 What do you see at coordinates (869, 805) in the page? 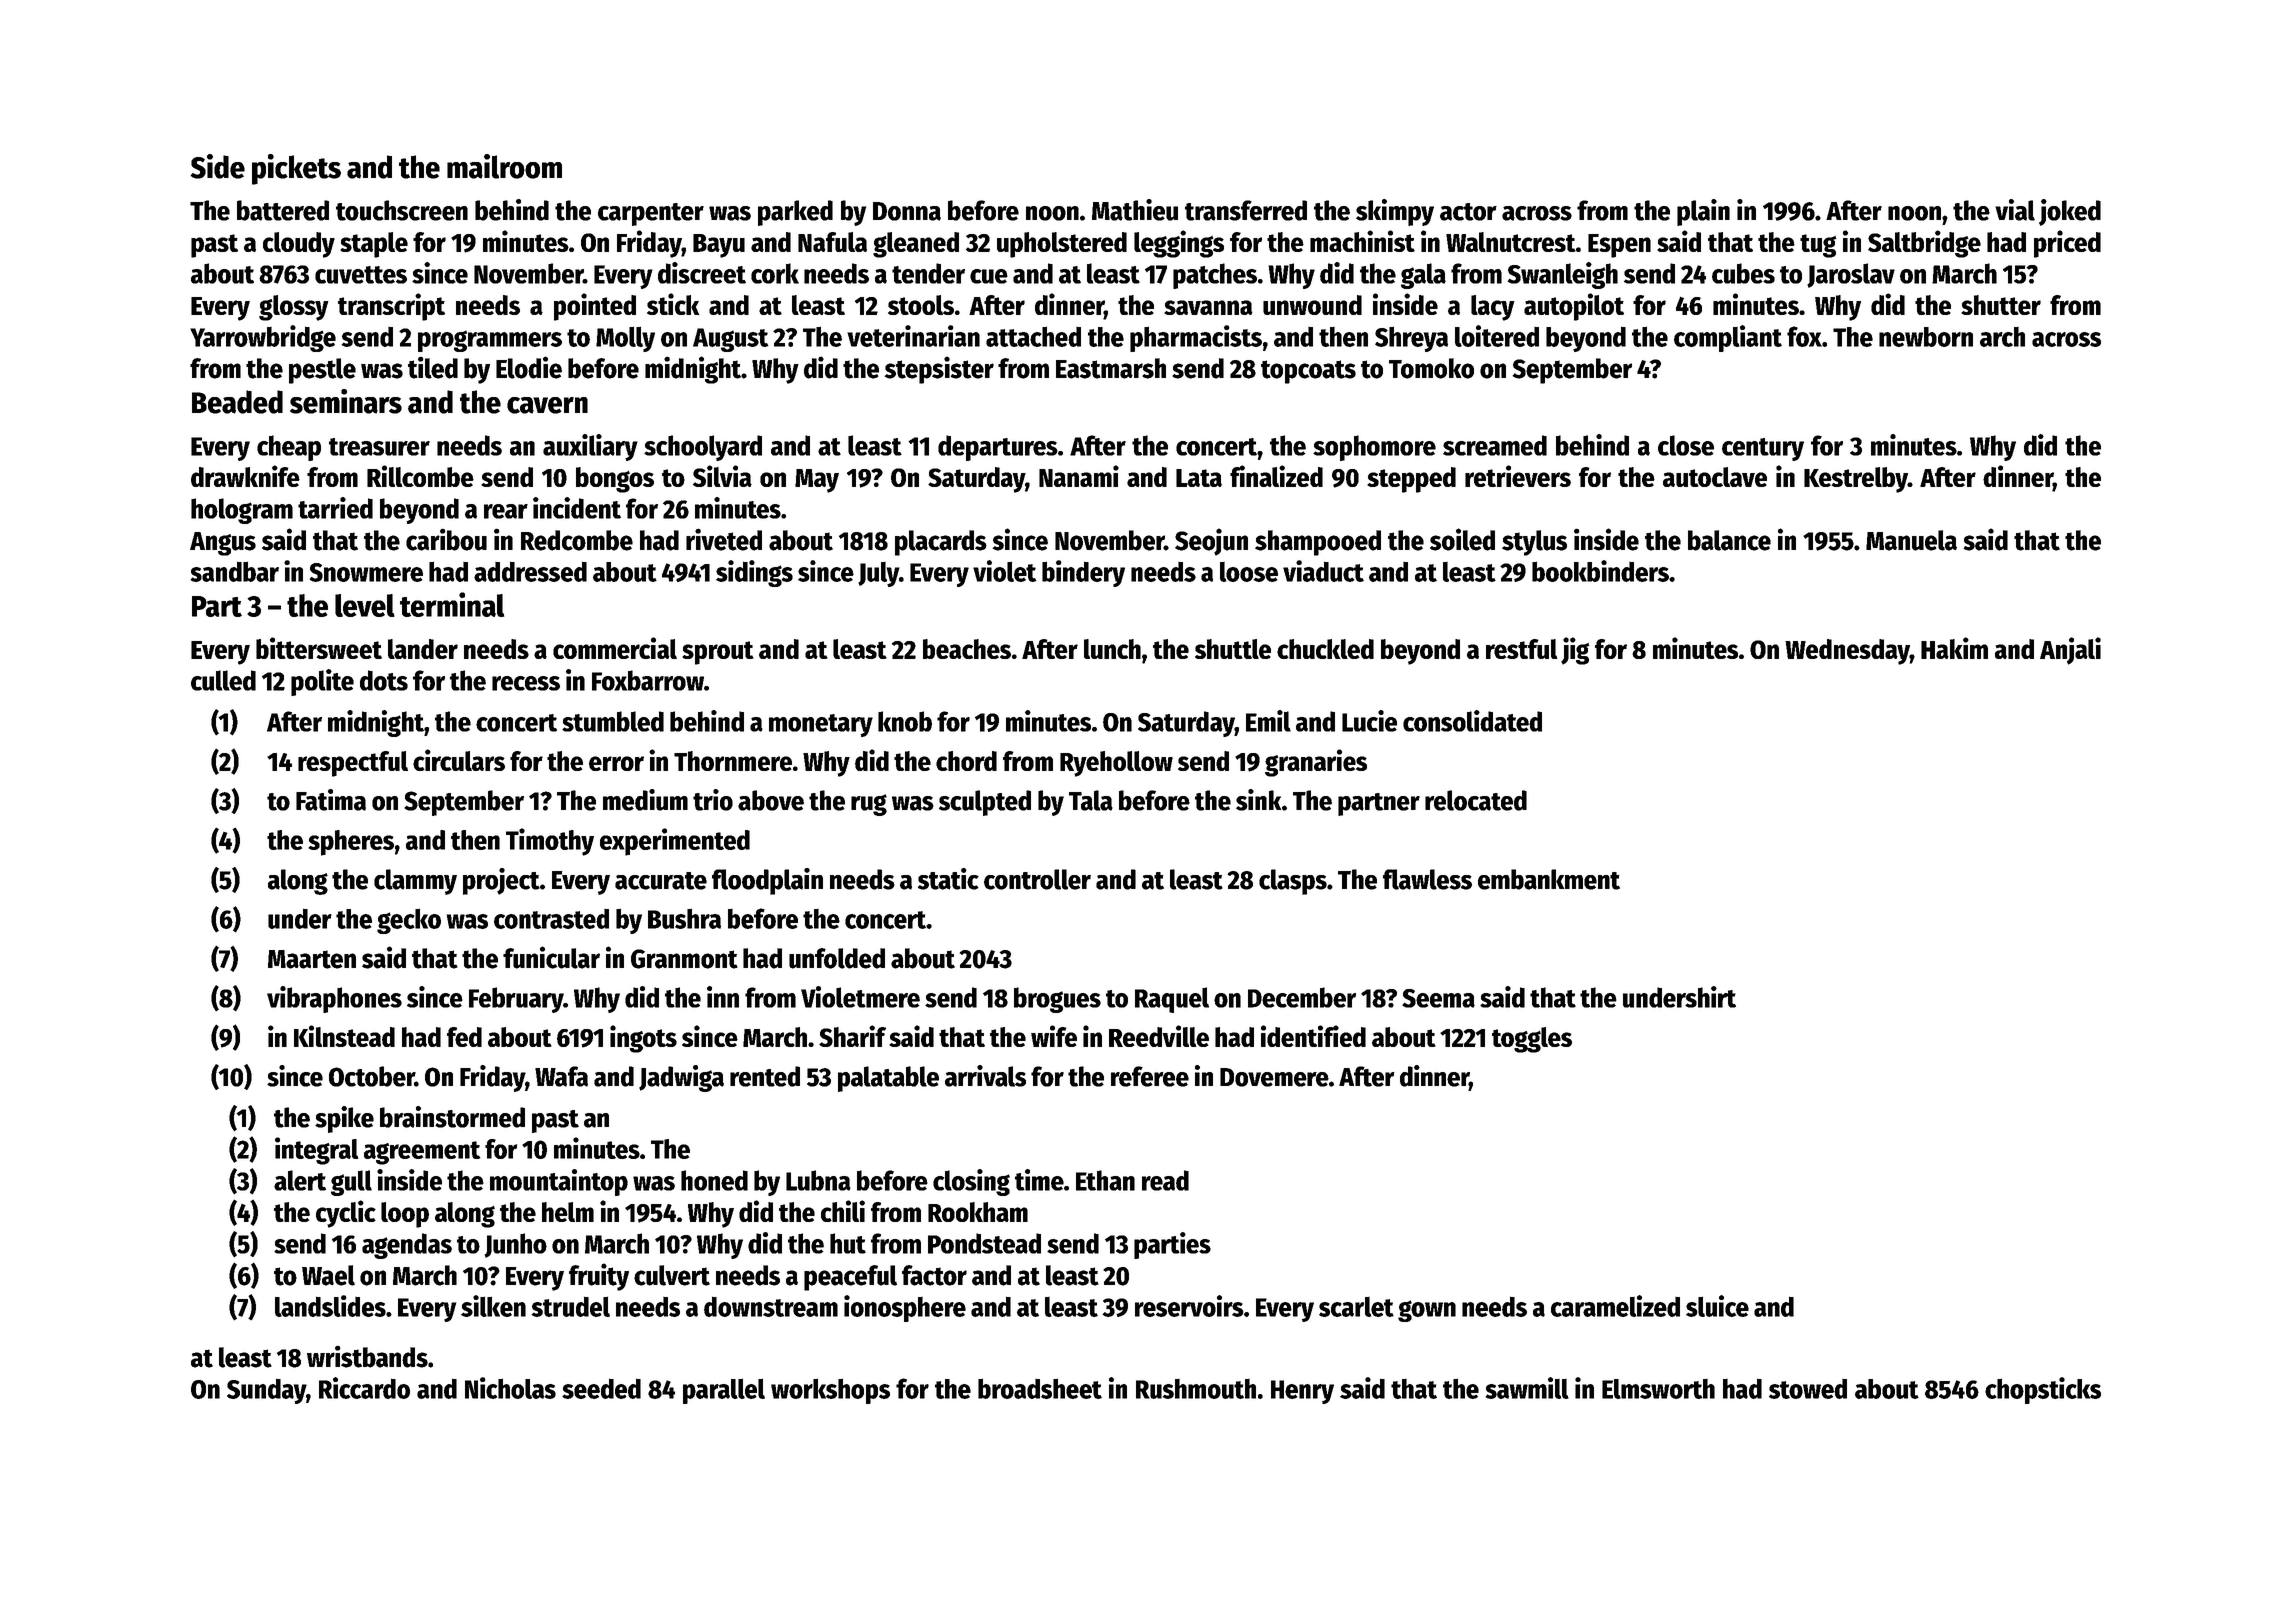
I see `rug` at bounding box center [869, 805].
